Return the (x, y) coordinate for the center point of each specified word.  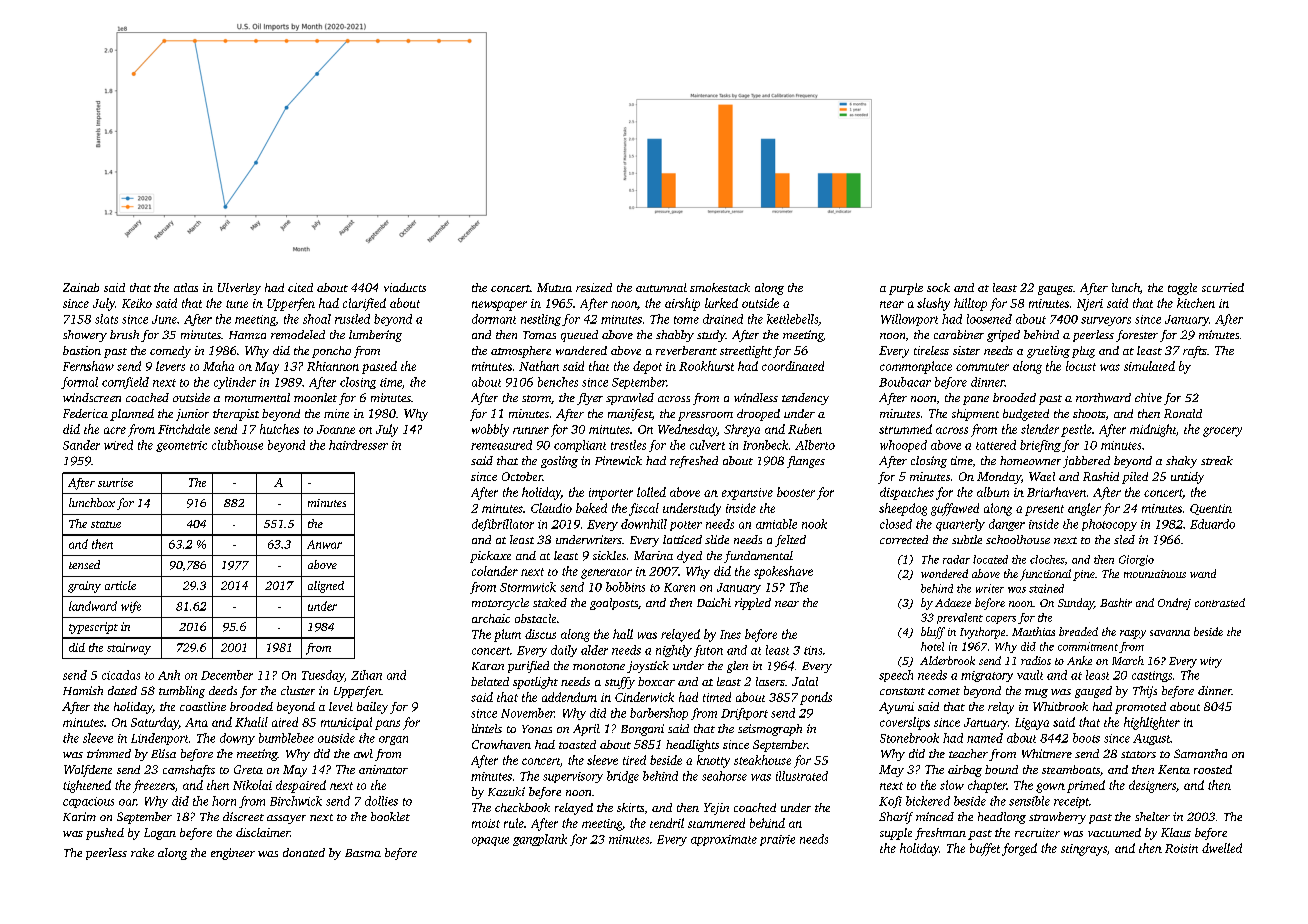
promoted (1140, 708)
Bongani (642, 730)
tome (686, 320)
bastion (82, 350)
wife (131, 607)
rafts (1195, 352)
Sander (81, 445)
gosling (559, 462)
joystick (648, 667)
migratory (987, 676)
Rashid (1101, 476)
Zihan (366, 675)
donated (304, 852)
